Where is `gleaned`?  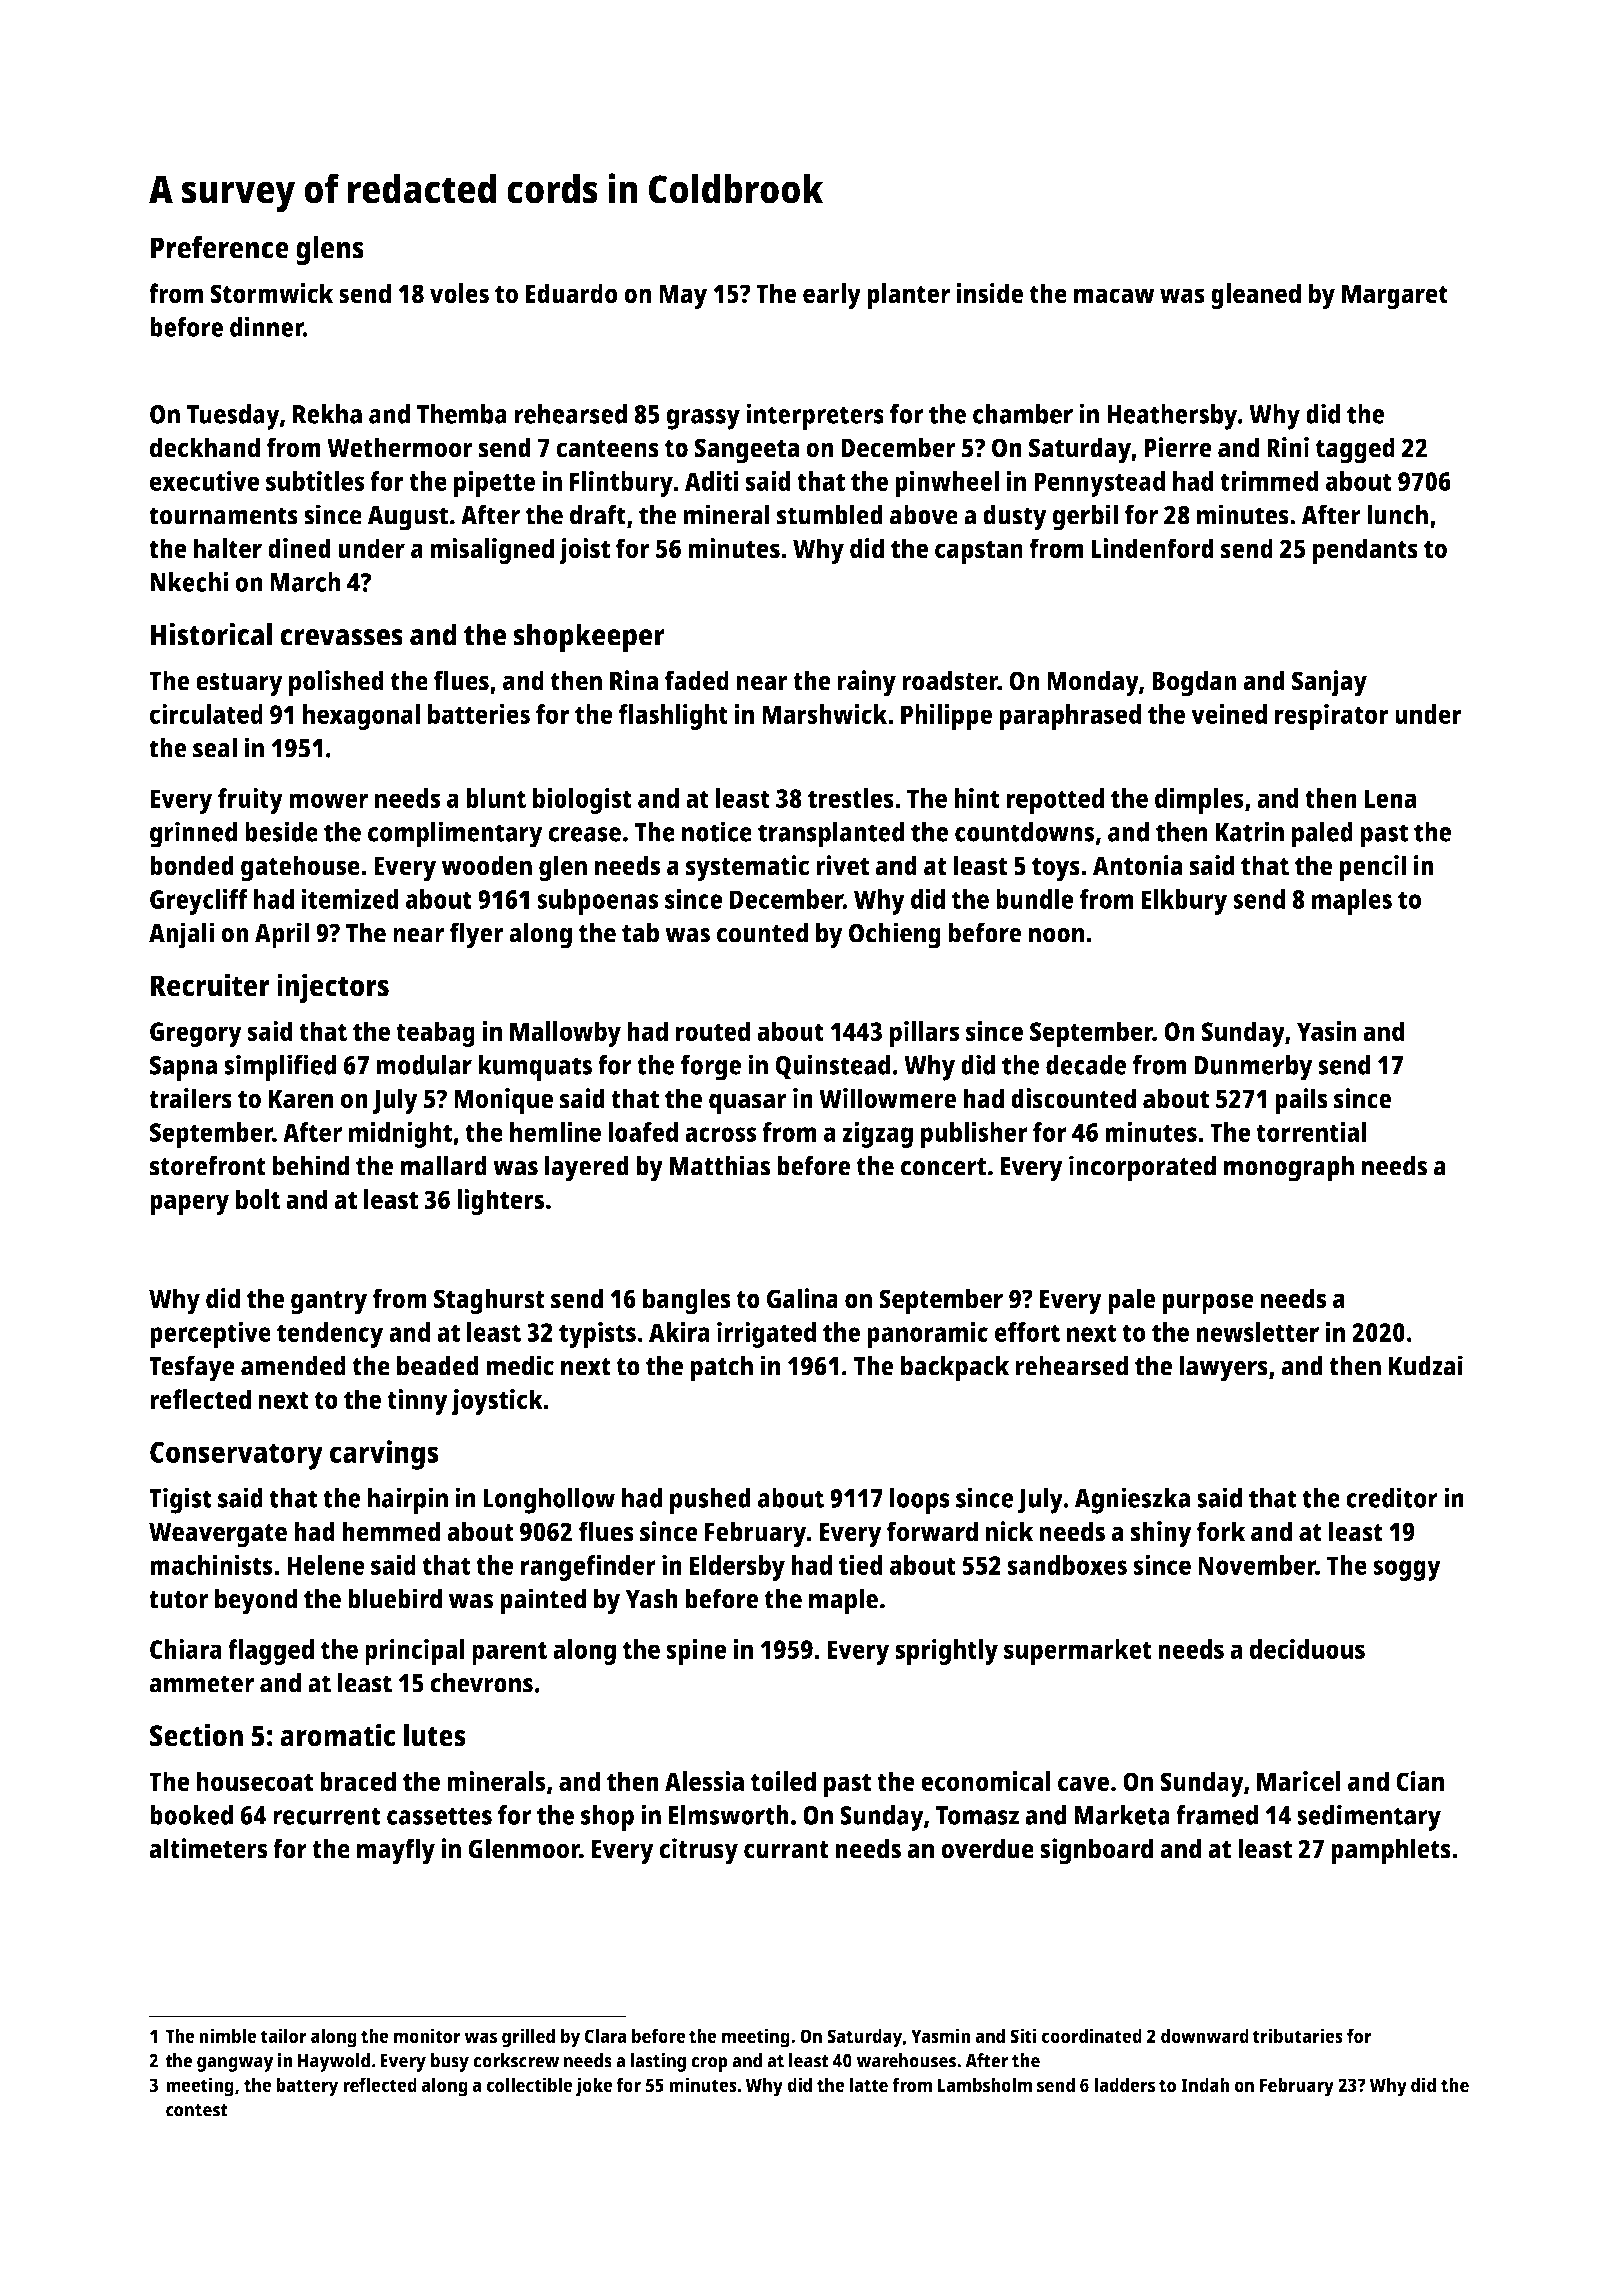
gleaned is located at coordinates (1256, 296).
